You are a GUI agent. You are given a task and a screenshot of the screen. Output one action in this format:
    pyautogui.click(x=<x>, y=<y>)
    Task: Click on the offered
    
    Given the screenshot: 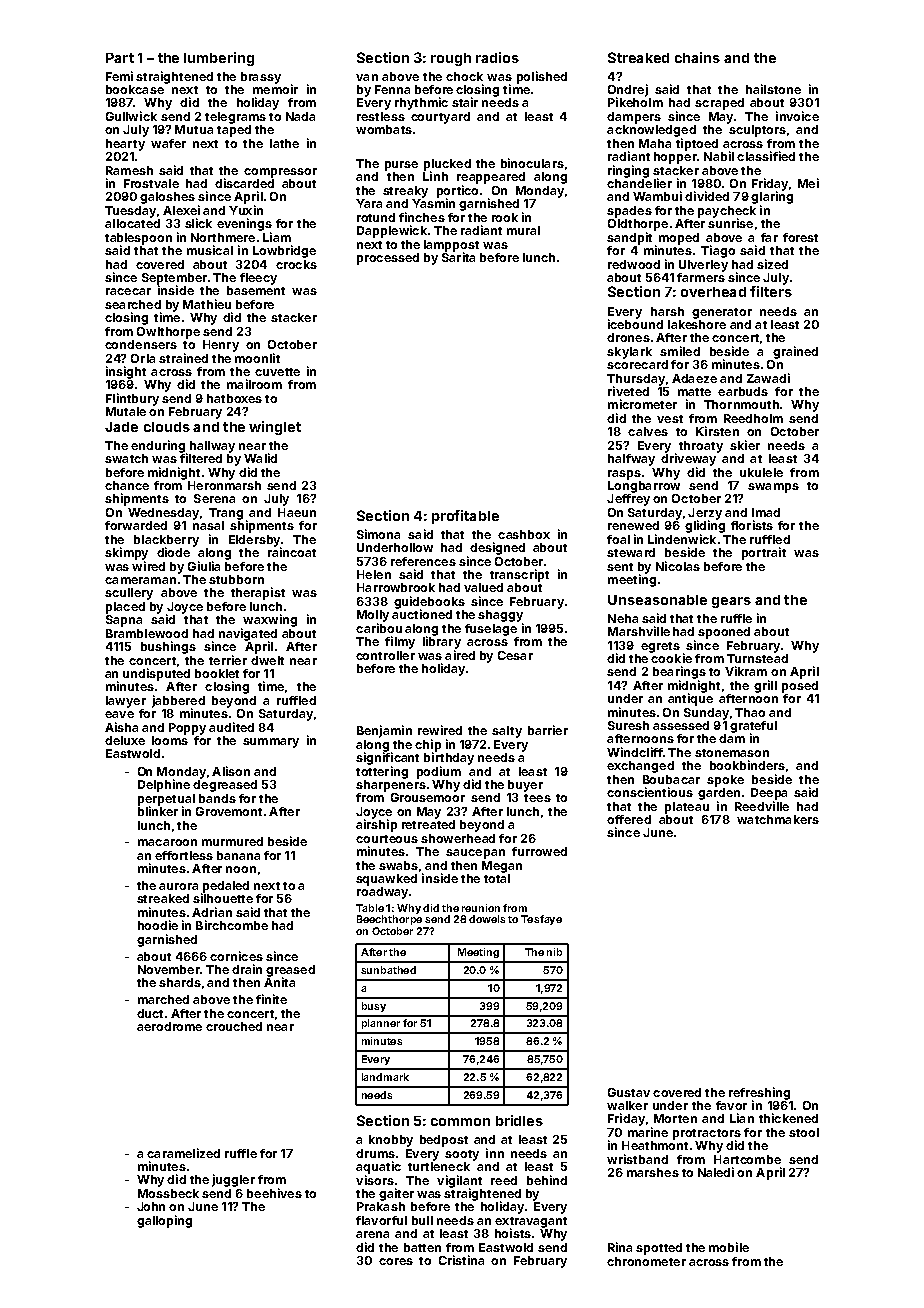 What is the action you would take?
    pyautogui.click(x=629, y=819)
